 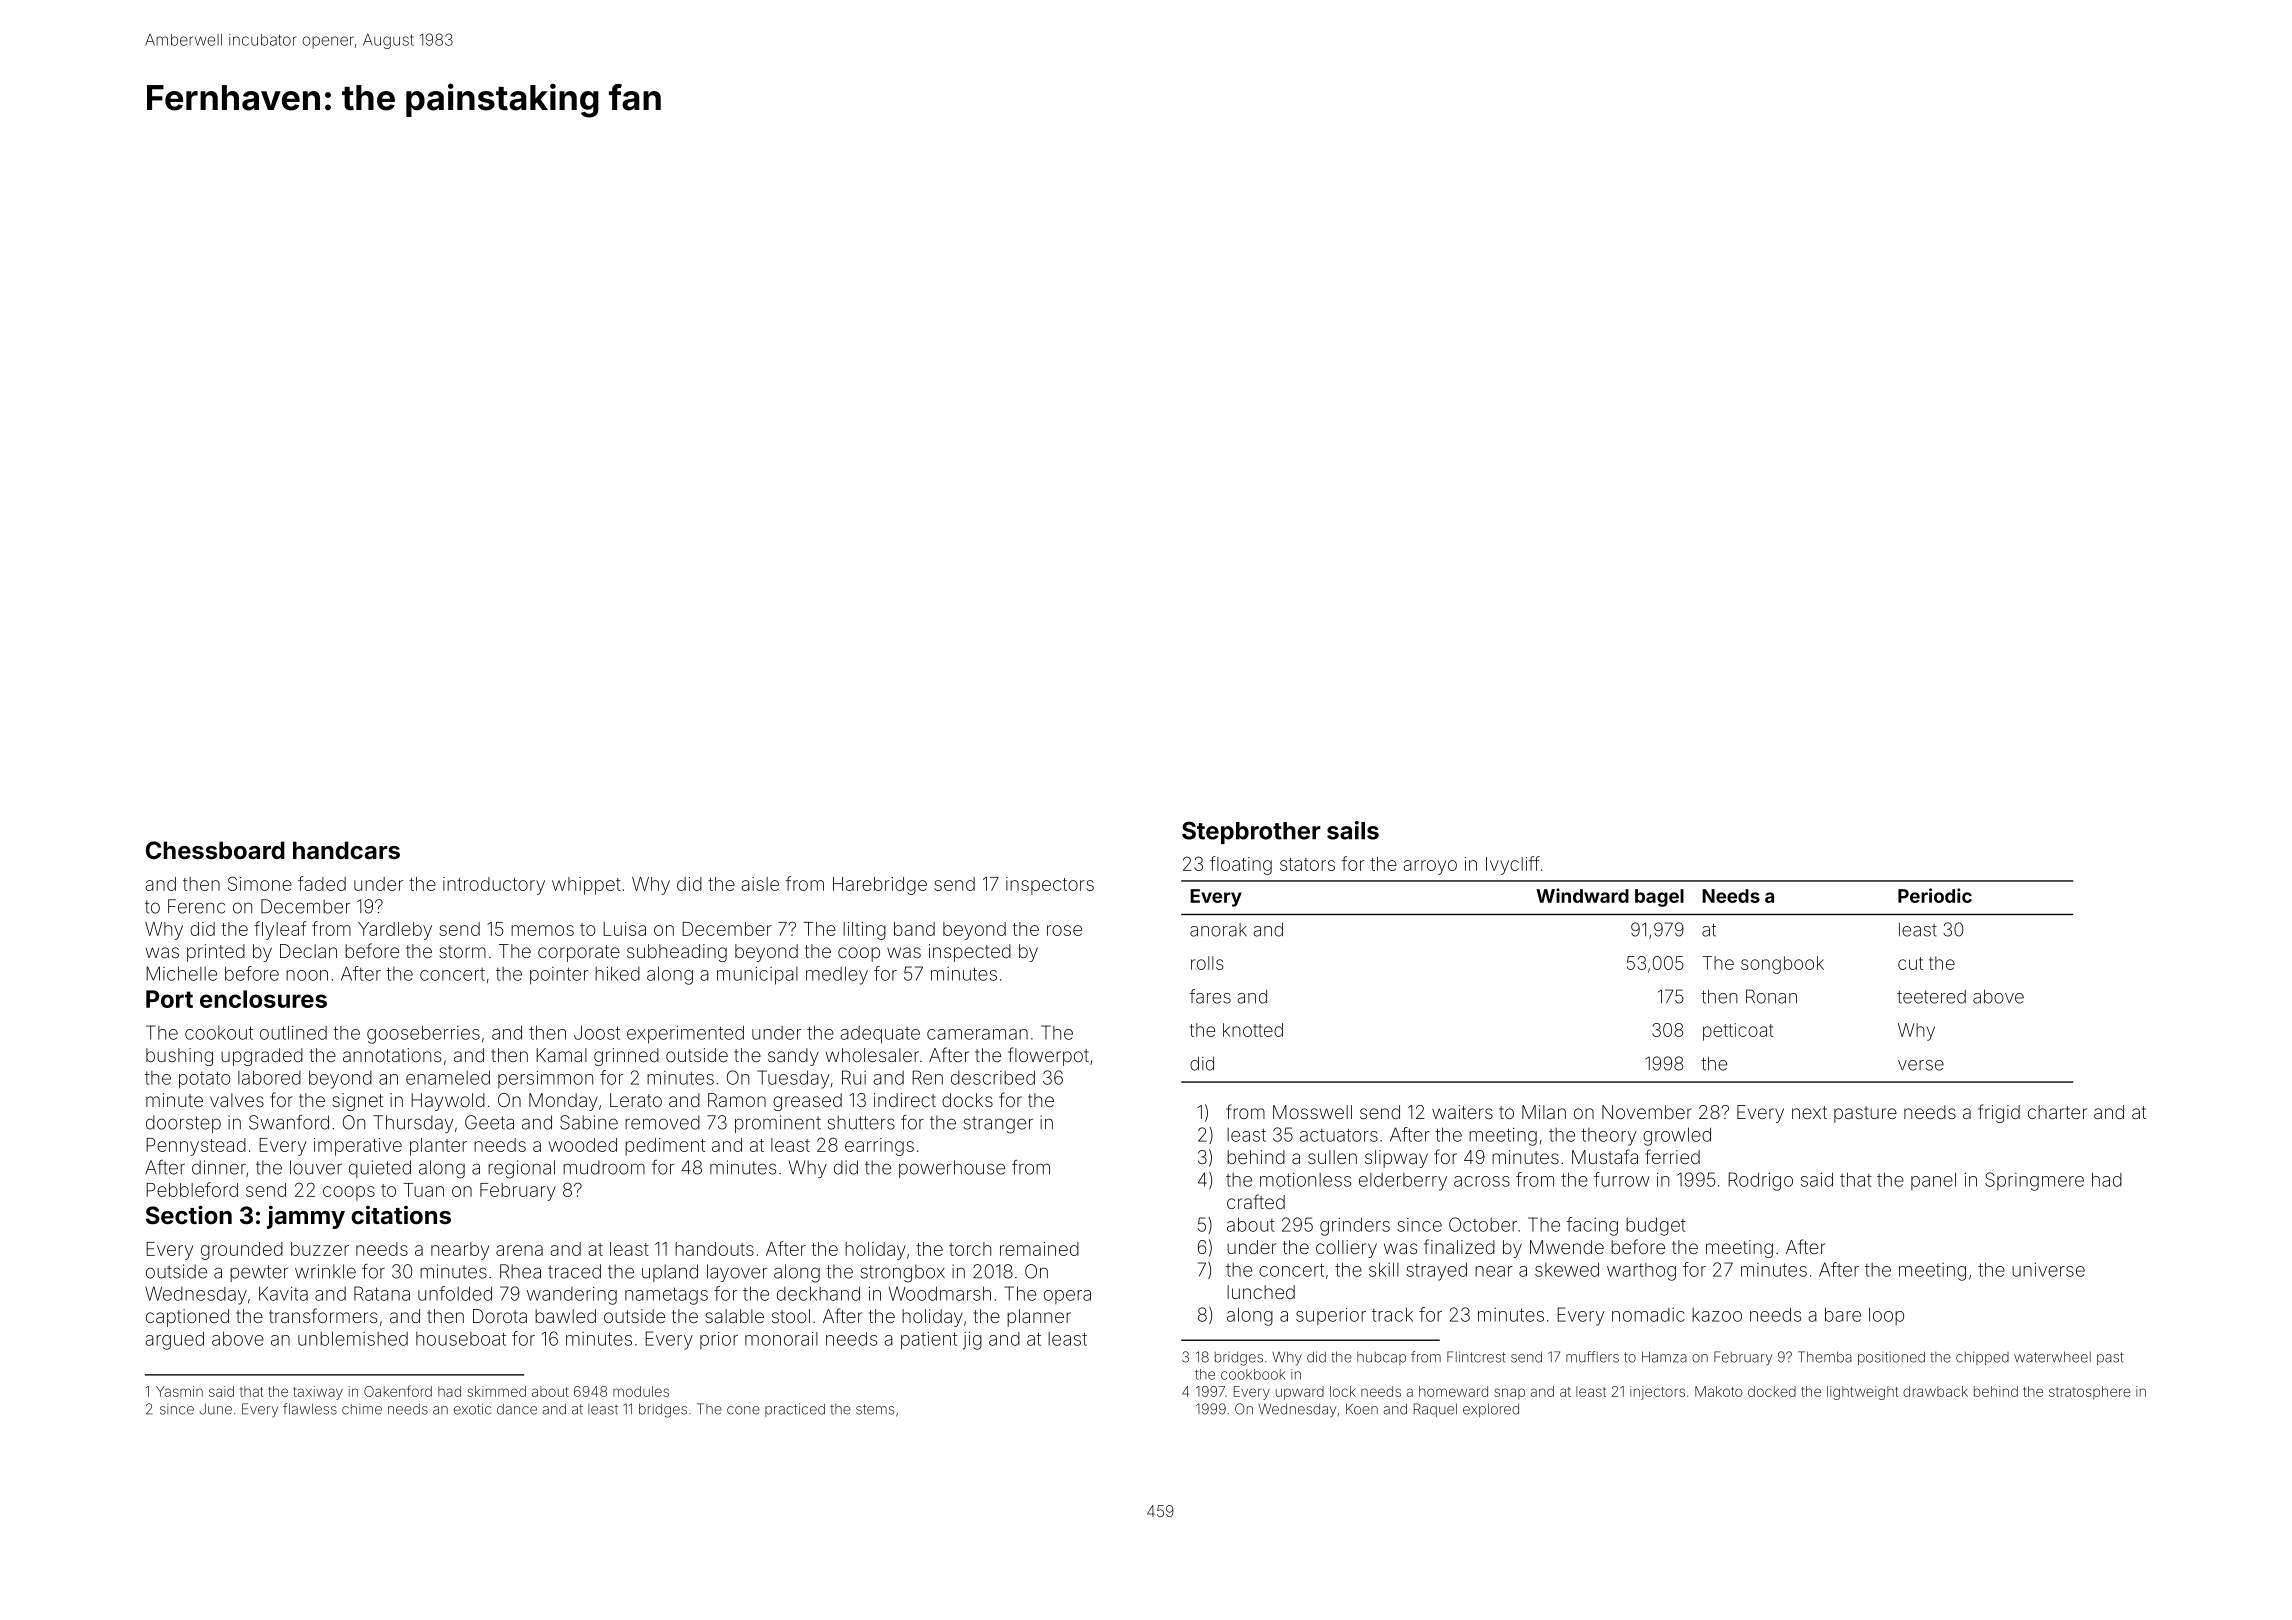 I want to click on patient, so click(x=929, y=1340).
